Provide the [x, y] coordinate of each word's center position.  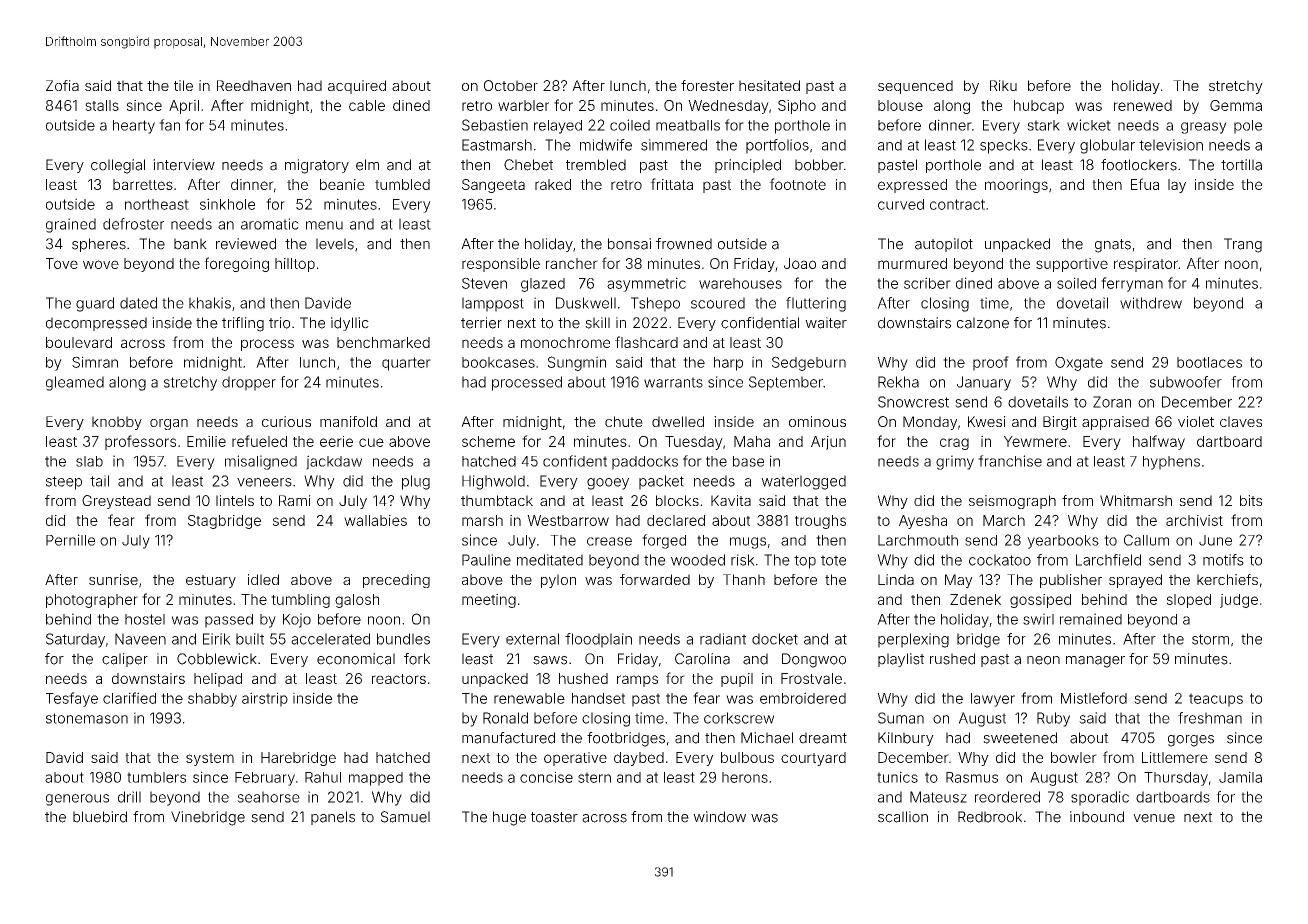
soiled [1076, 283]
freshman [1210, 718]
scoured [718, 303]
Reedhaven [254, 85]
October [511, 85]
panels [333, 818]
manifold [348, 421]
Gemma [1236, 105]
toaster [554, 817]
